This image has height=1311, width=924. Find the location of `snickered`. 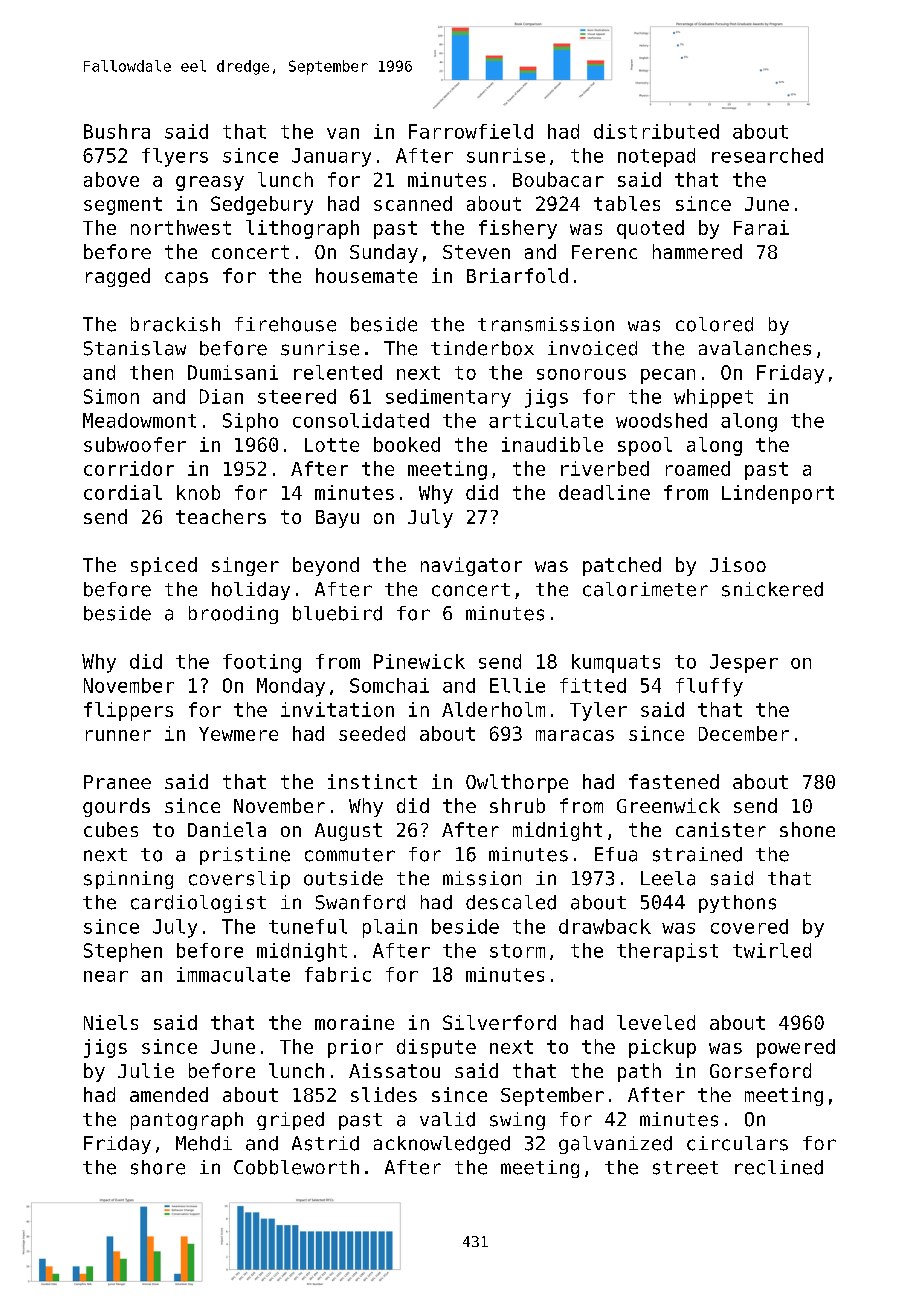

snickered is located at coordinates (772, 589).
